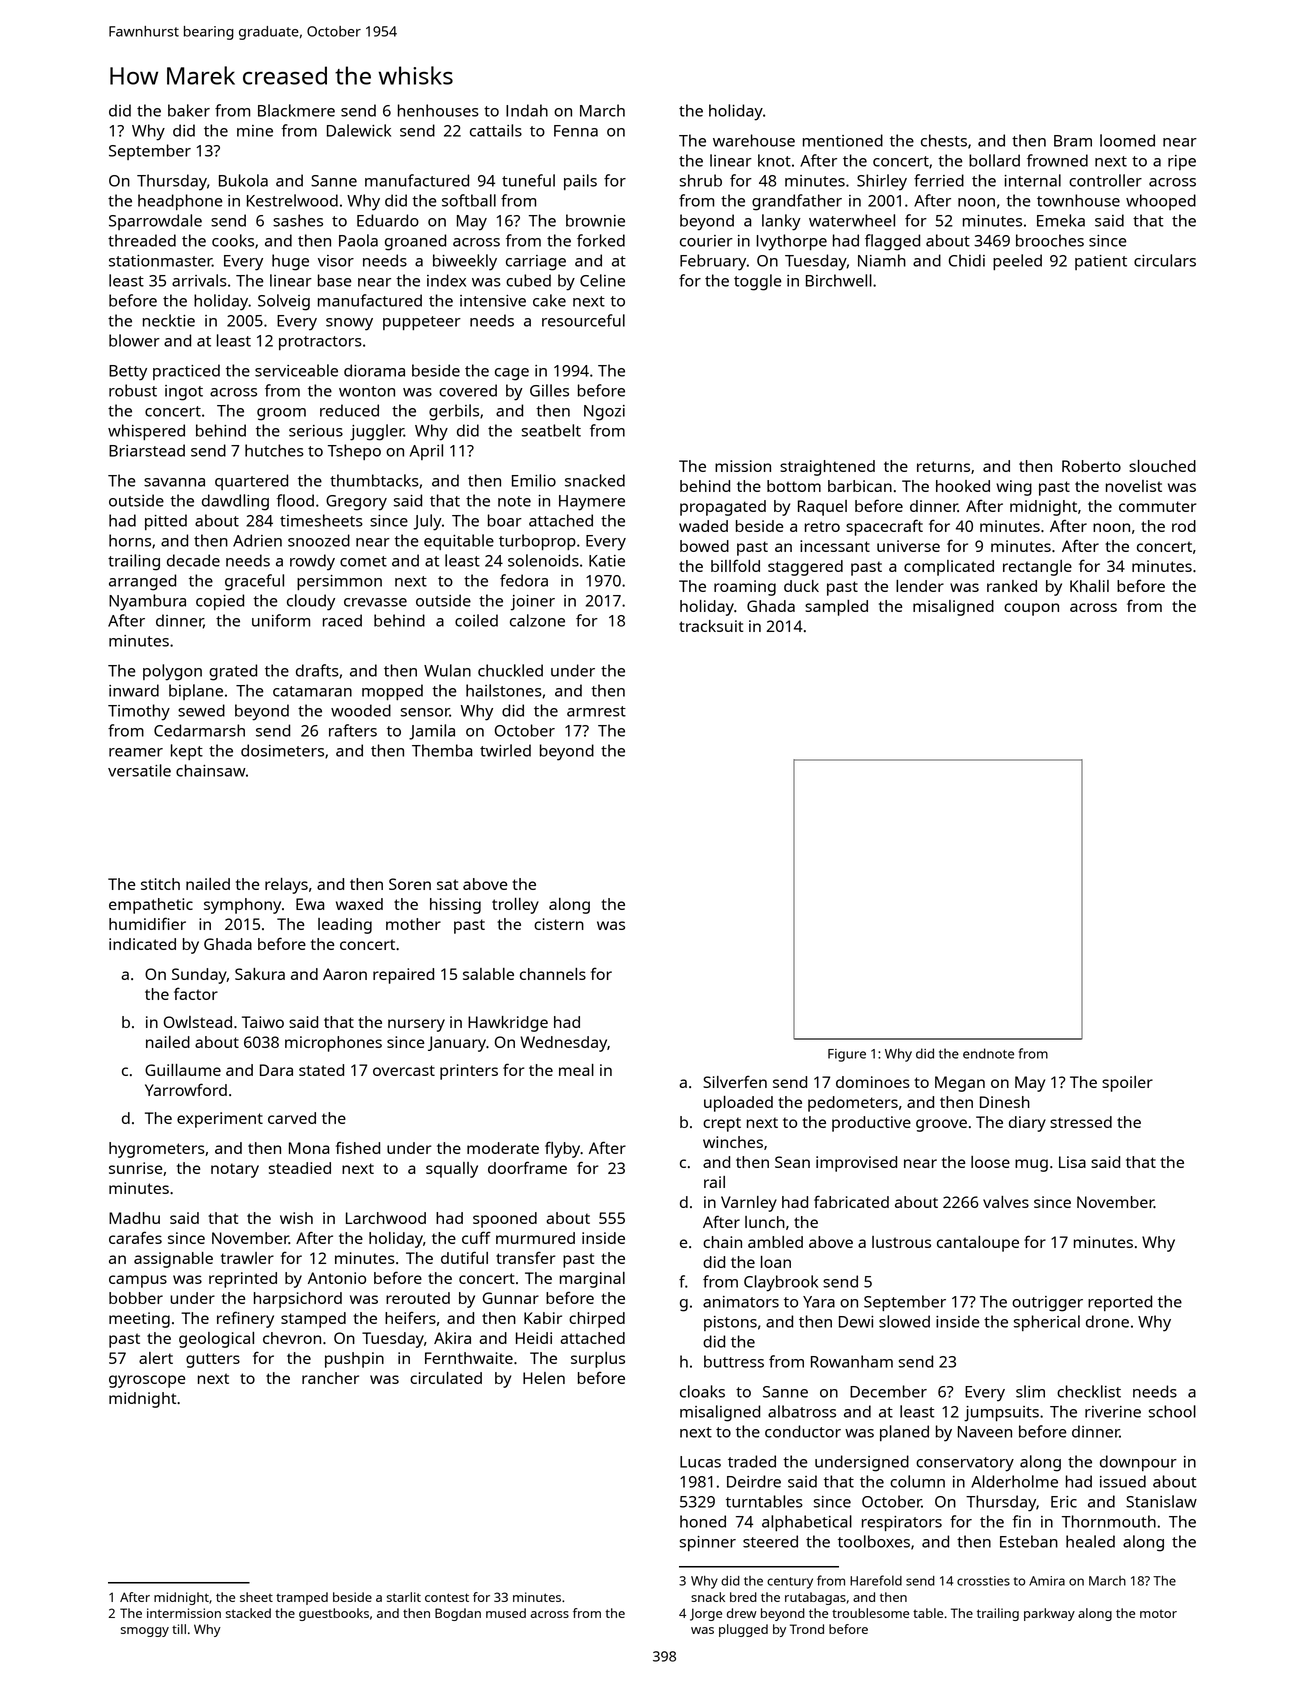 The image size is (1305, 1689). Describe the element at coordinates (960, 1084) in the page. I see `Megan` at that location.
